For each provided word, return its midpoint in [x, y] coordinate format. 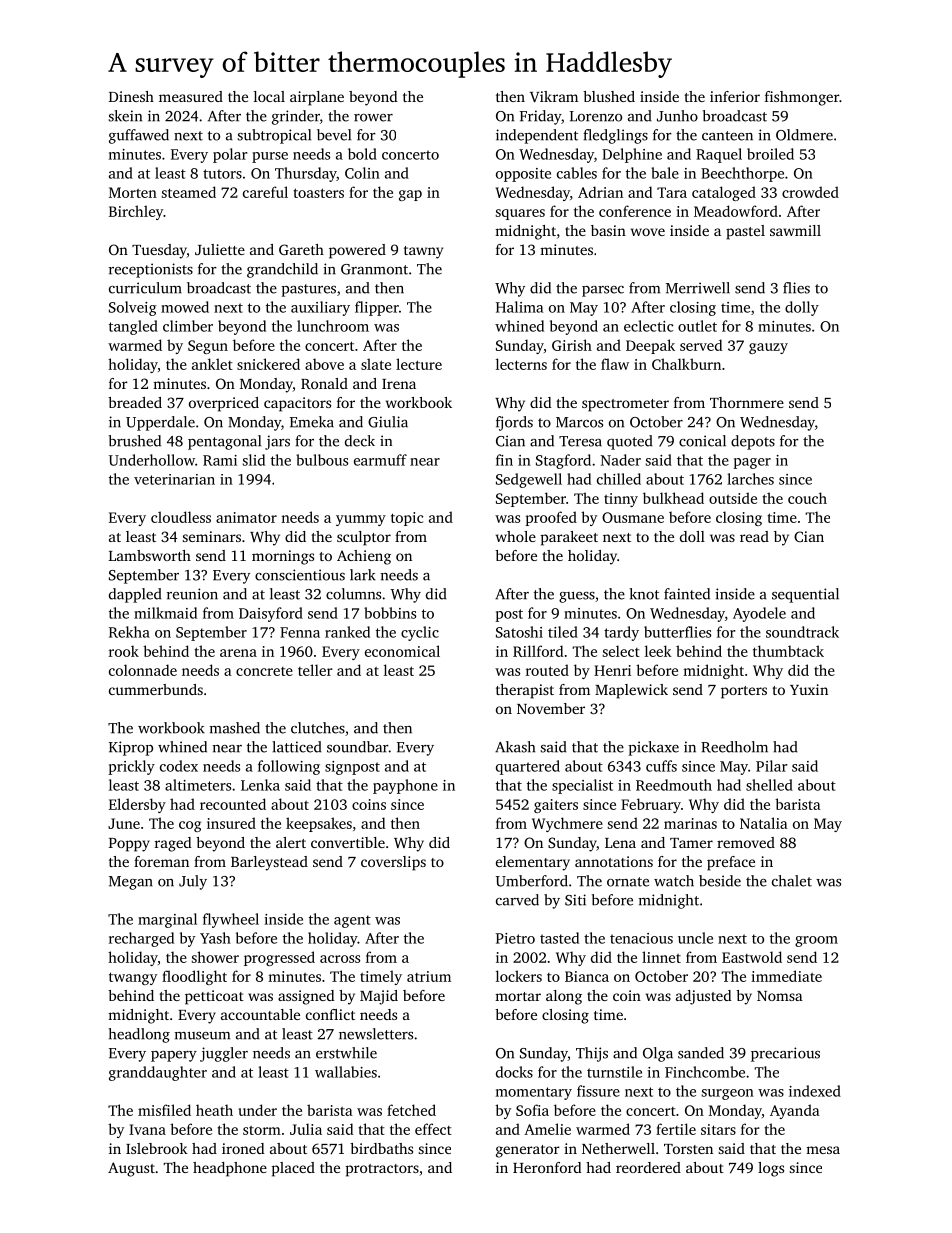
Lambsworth [150, 555]
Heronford [547, 1167]
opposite [523, 175]
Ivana [147, 1129]
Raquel [719, 155]
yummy [361, 520]
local [269, 96]
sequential [805, 595]
